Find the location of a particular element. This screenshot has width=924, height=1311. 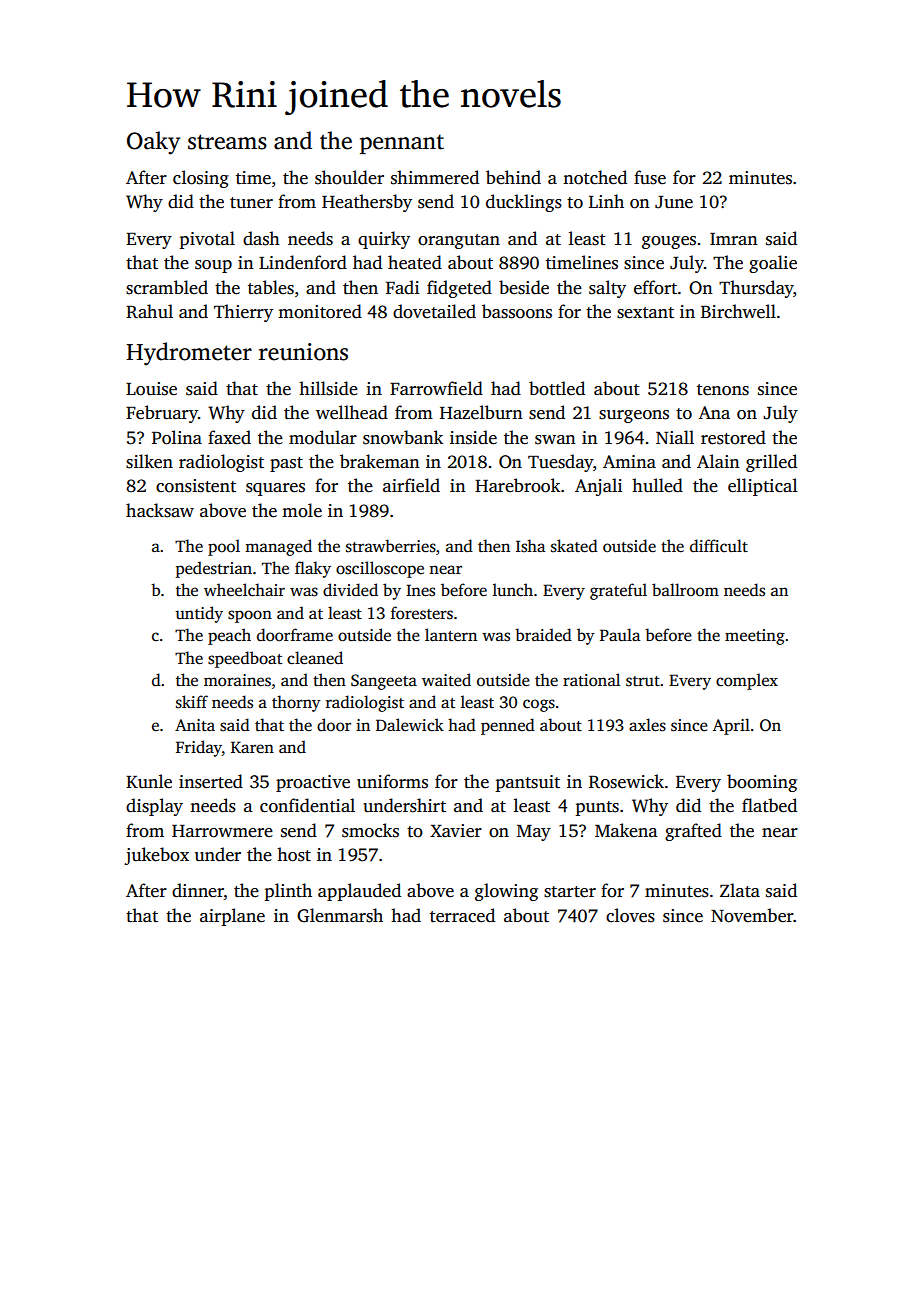

meeting is located at coordinates (755, 637).
